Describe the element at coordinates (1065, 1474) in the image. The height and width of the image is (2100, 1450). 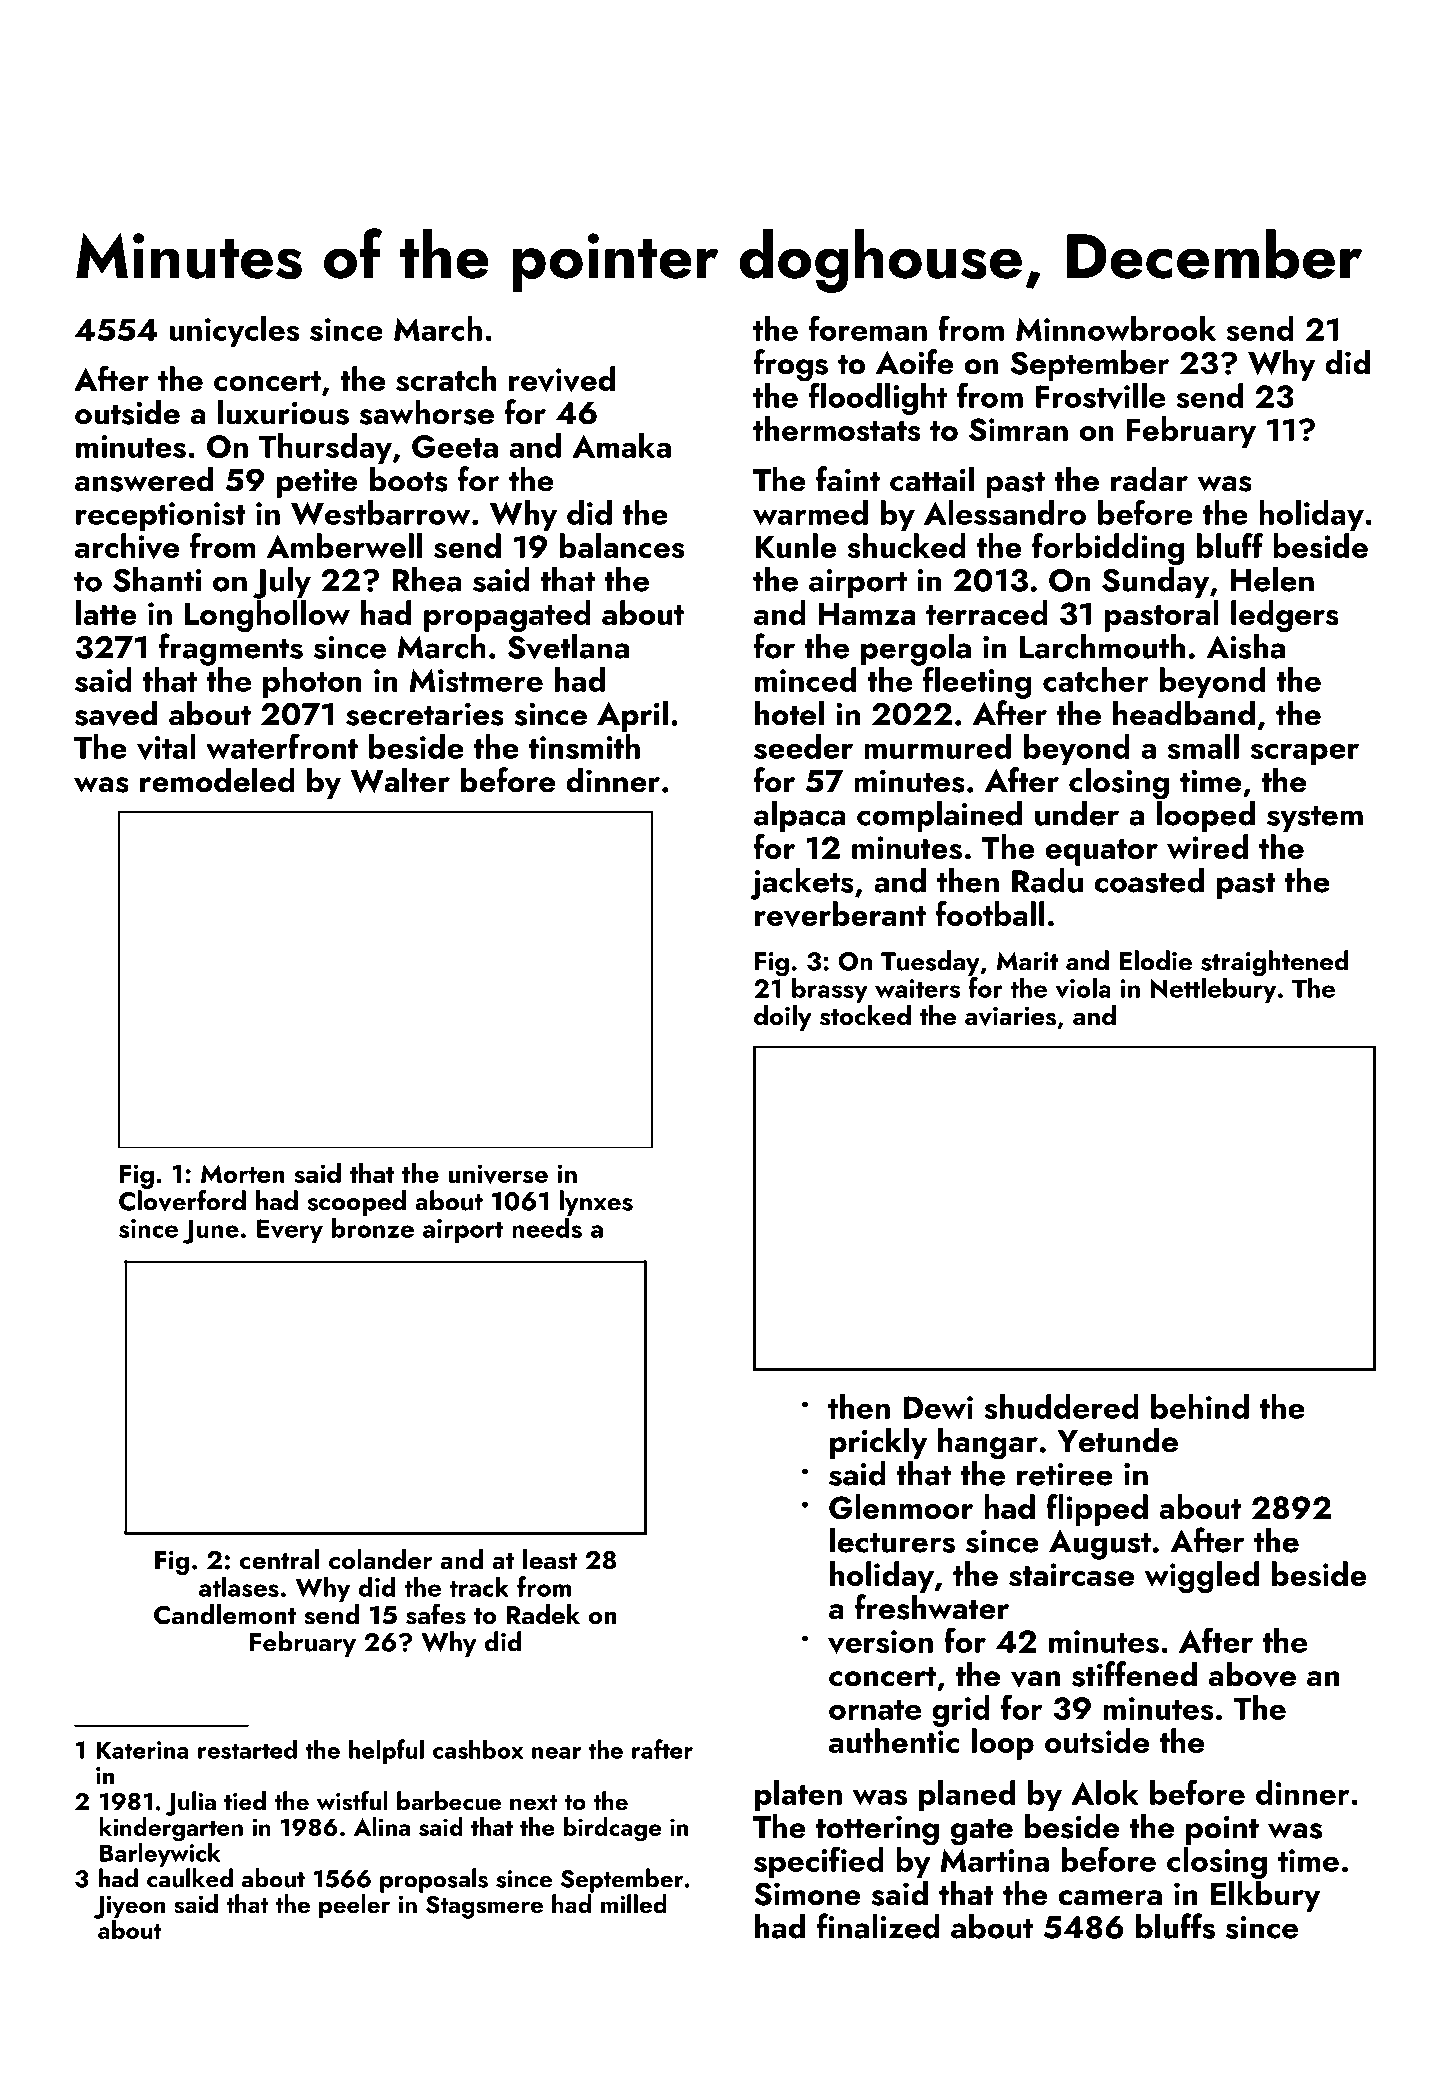
I see `retiree` at that location.
